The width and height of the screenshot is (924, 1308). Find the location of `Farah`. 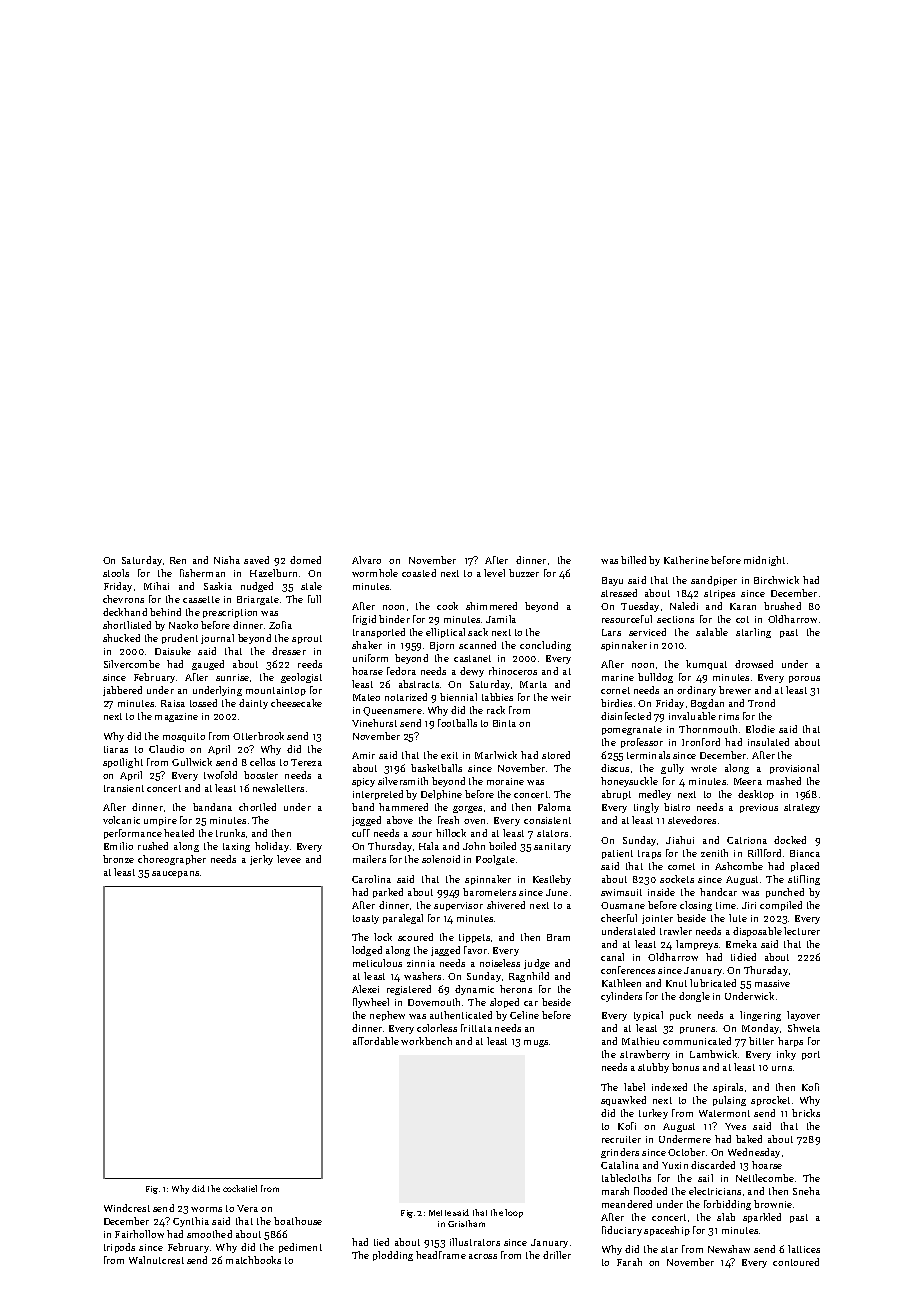

Farah is located at coordinates (629, 1262).
